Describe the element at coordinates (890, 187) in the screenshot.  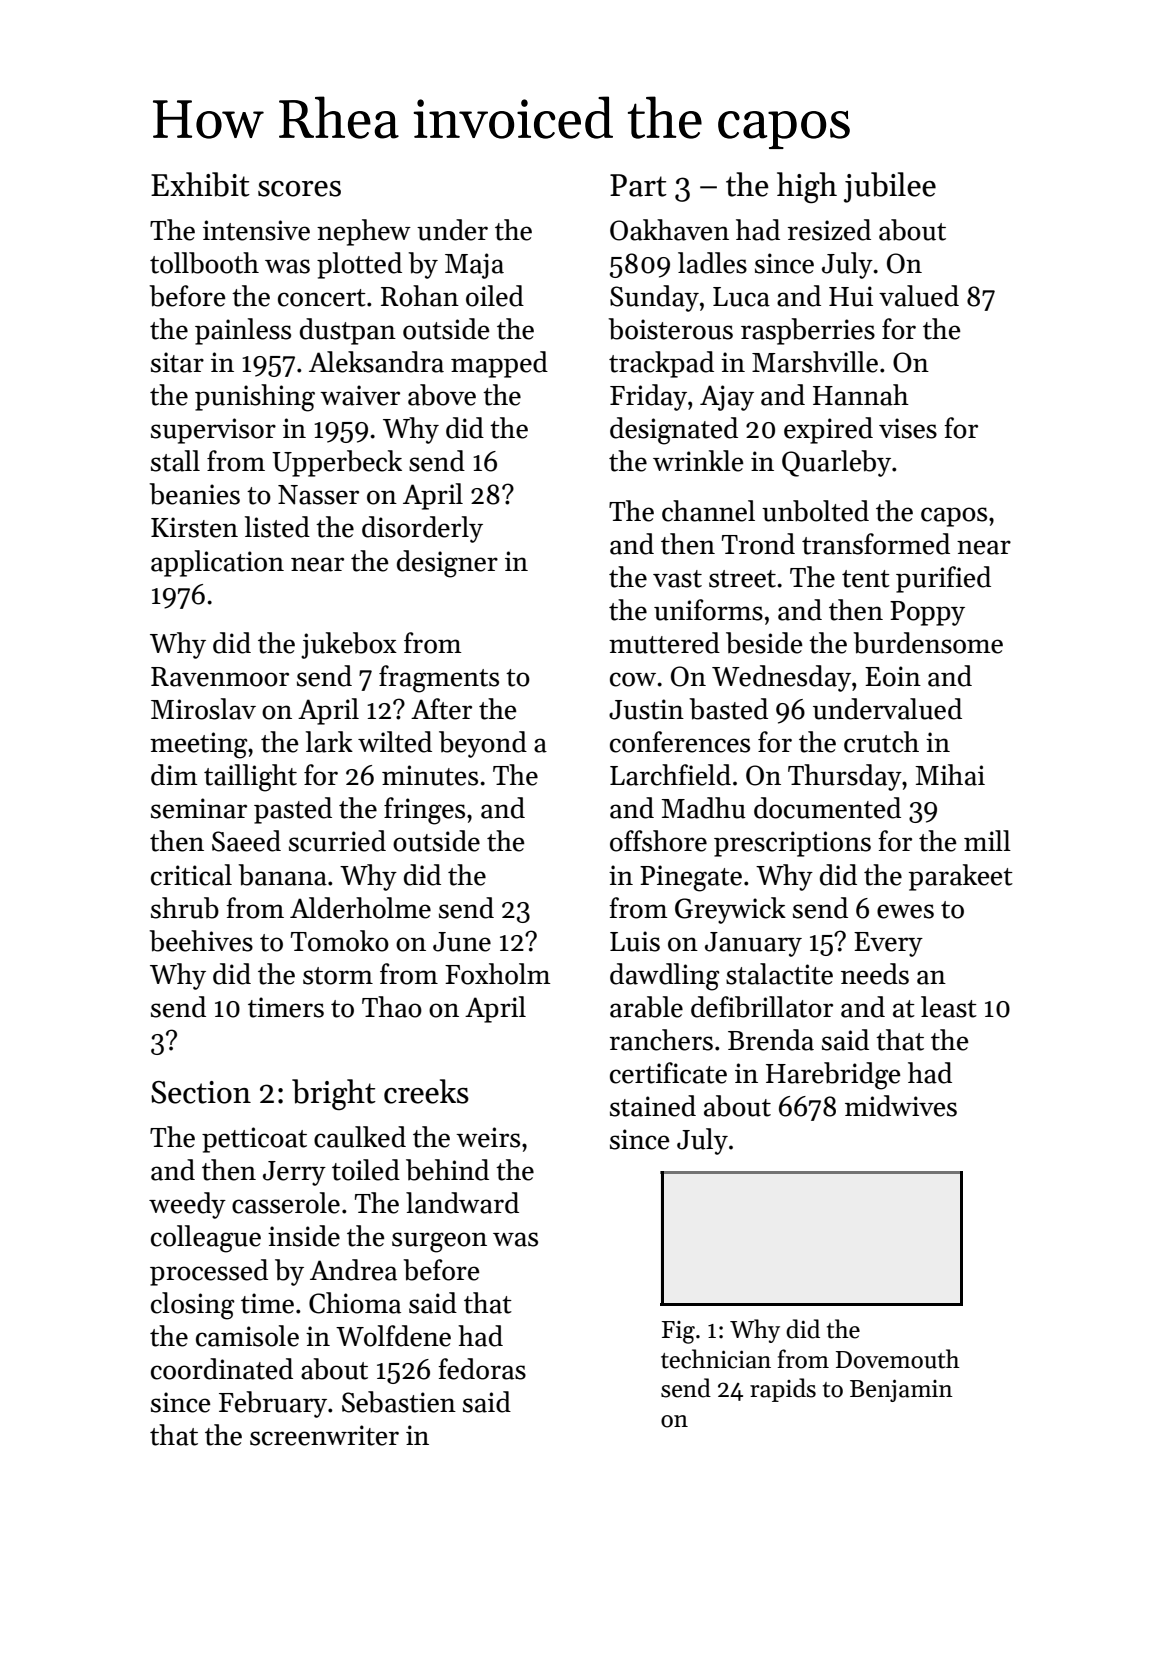
I see `jubilee` at that location.
